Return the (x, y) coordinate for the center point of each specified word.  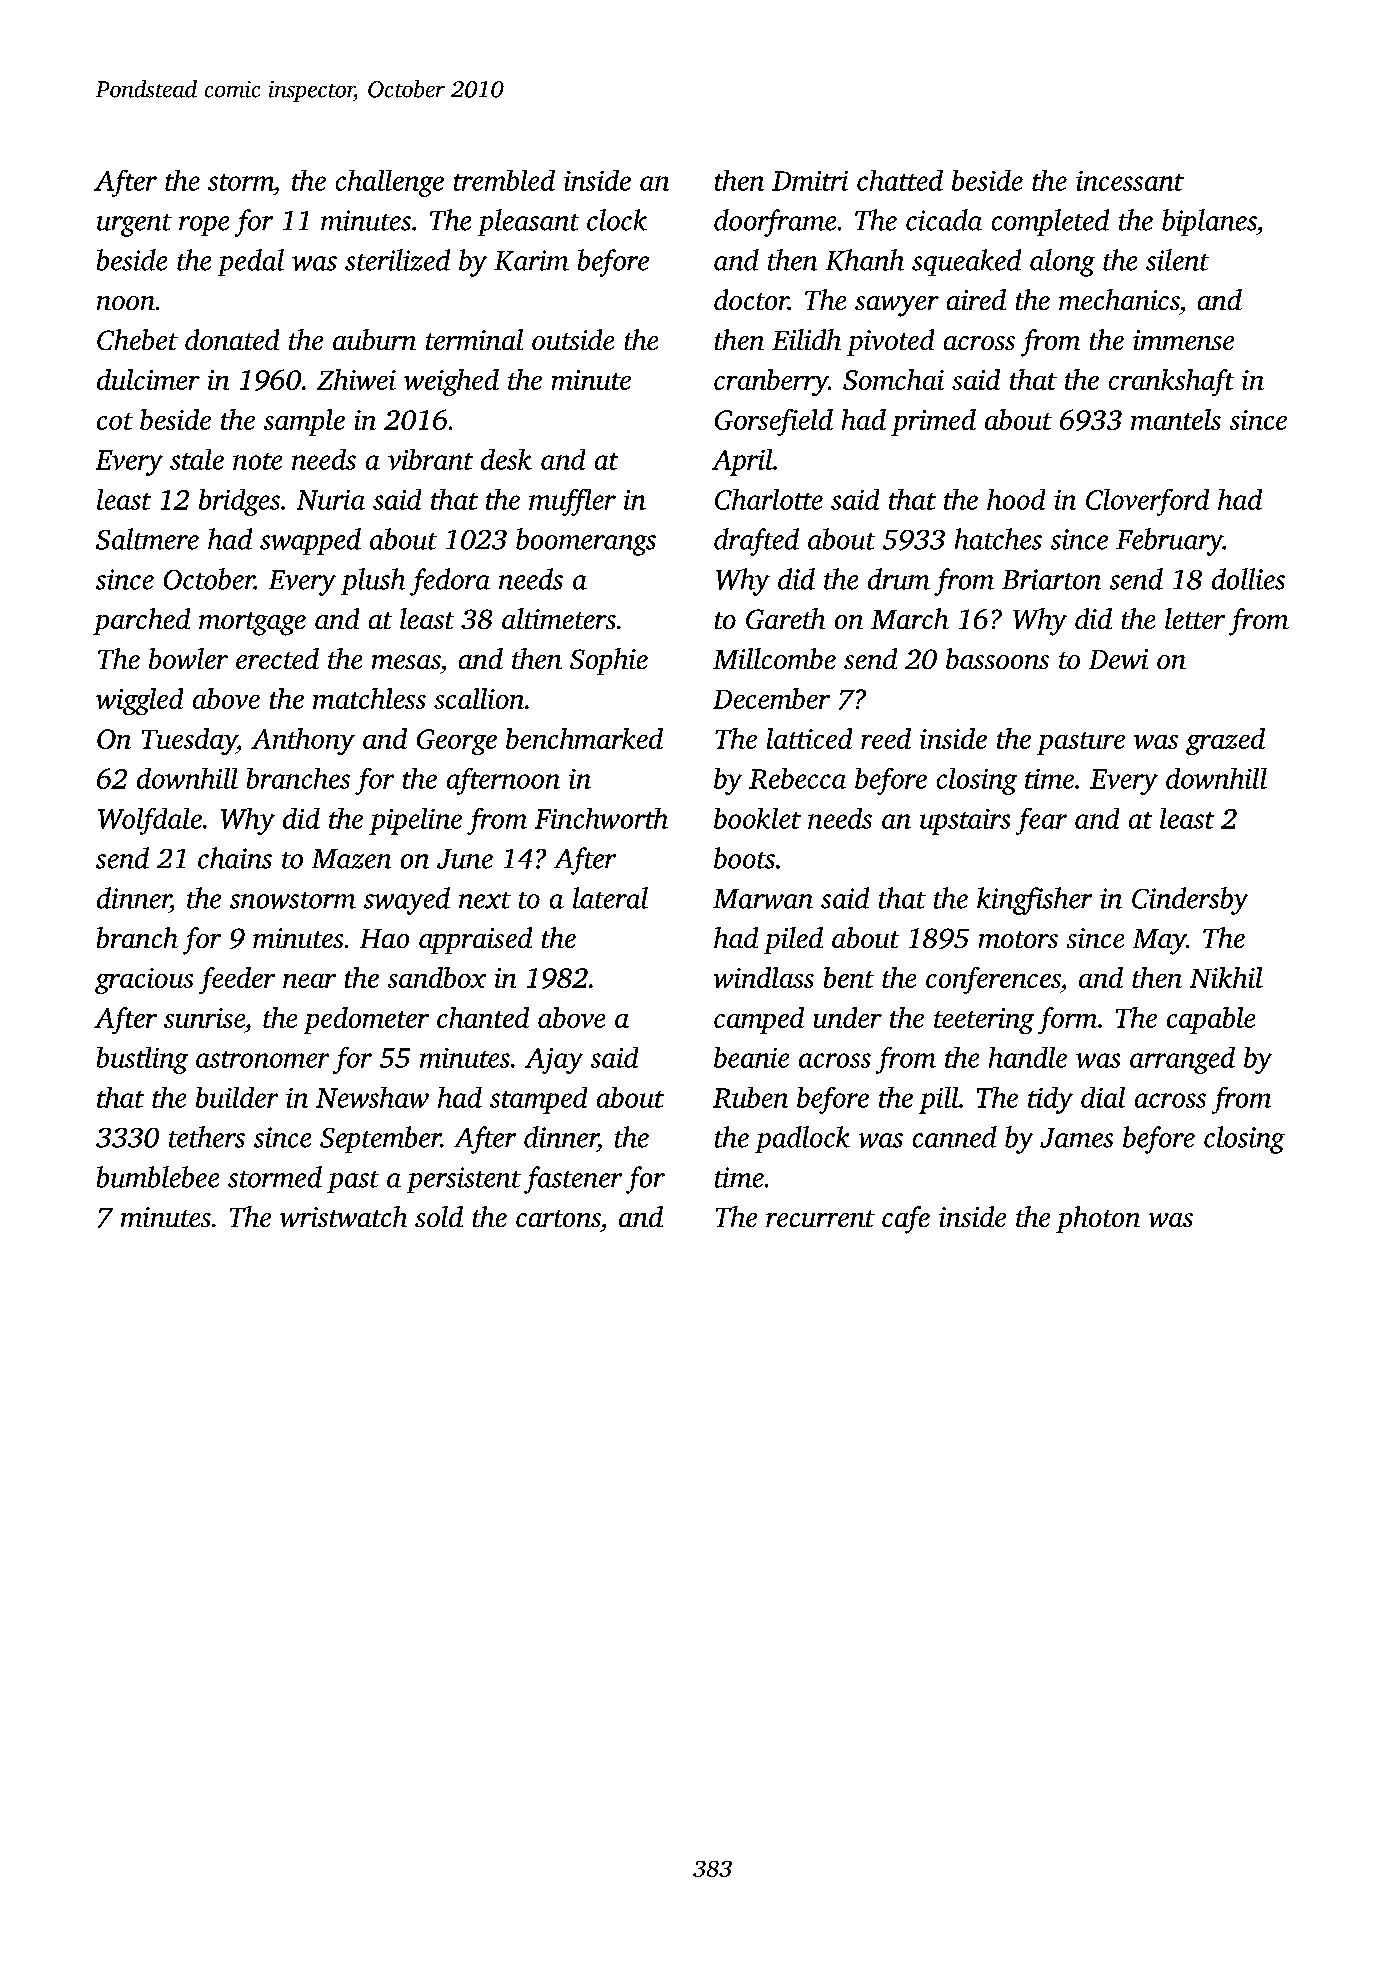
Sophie (609, 661)
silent (1177, 260)
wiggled (139, 701)
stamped (538, 1100)
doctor (751, 299)
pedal (251, 262)
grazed (1225, 741)
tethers (207, 1137)
